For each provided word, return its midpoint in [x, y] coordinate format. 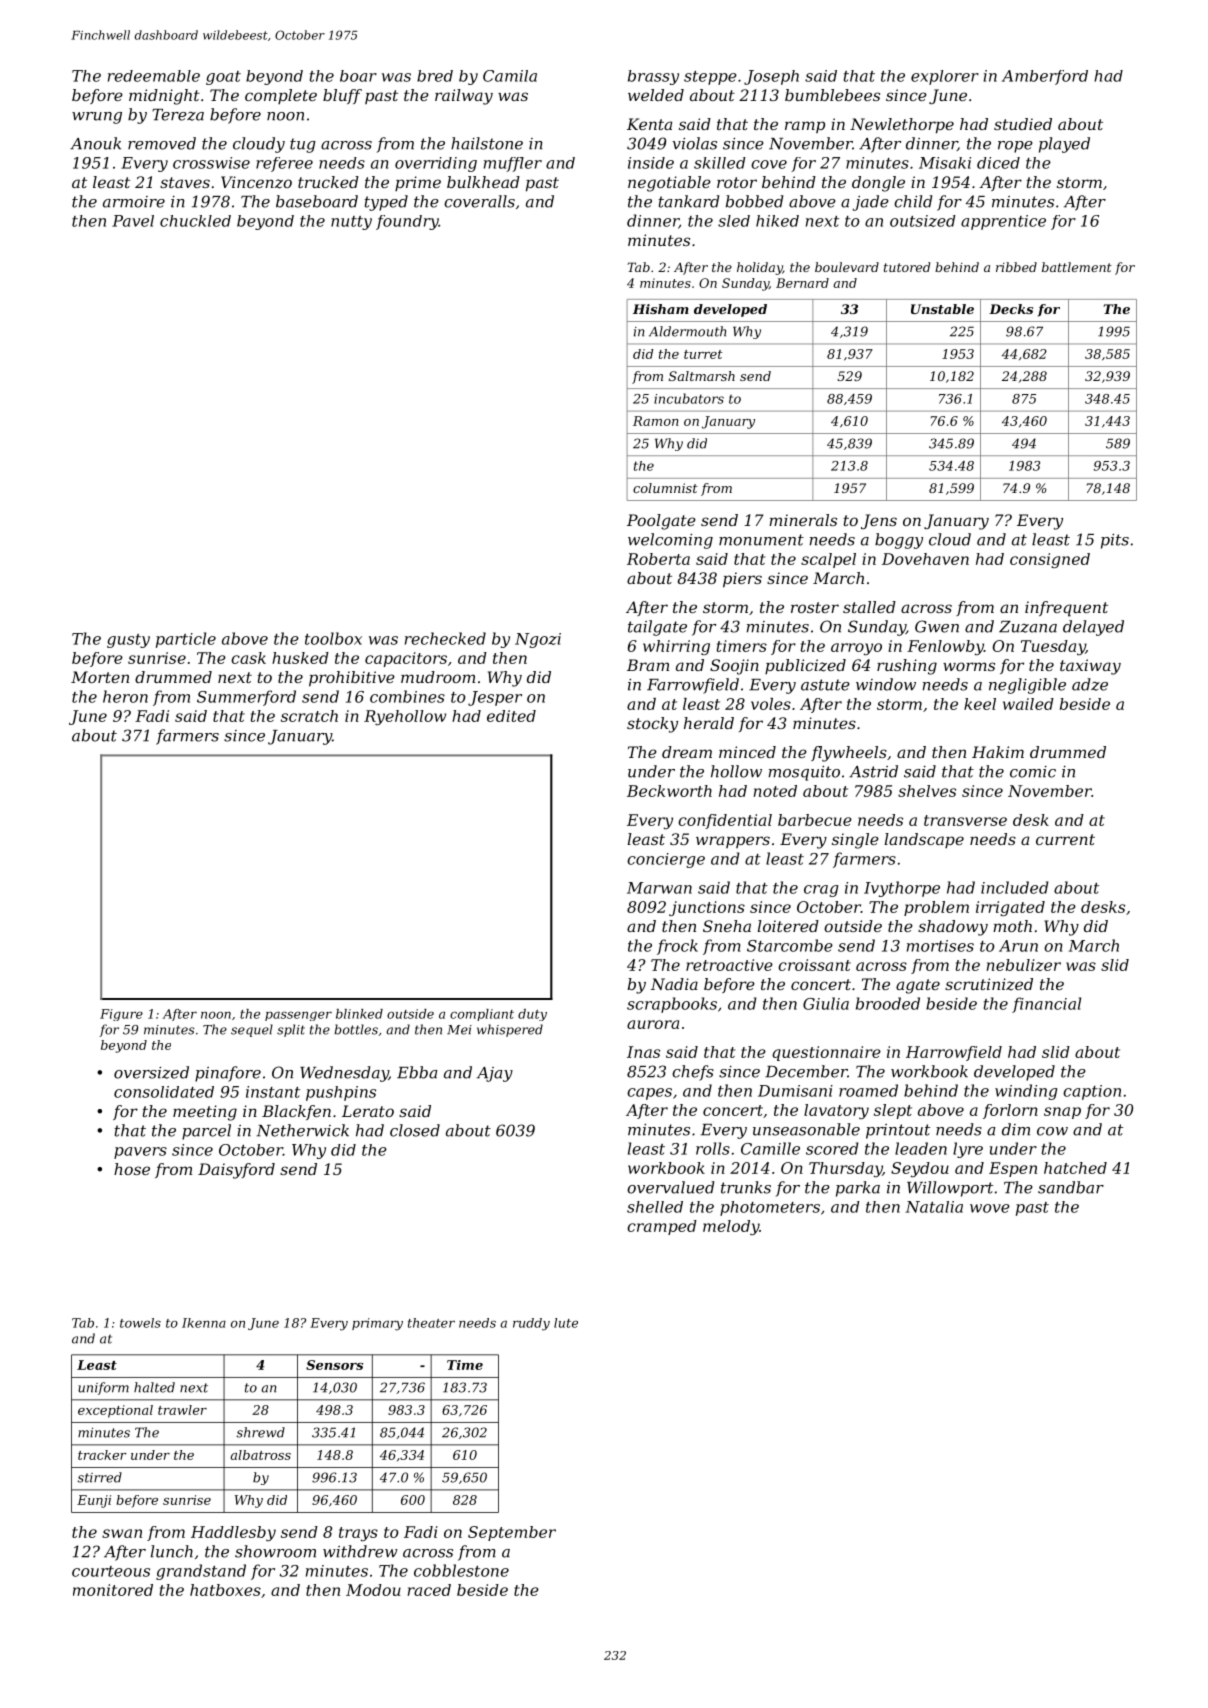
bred [435, 76]
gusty [128, 641]
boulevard [847, 267]
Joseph [771, 77]
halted [154, 1387]
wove [990, 1208]
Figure [121, 1015]
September [512, 1533]
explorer [945, 77]
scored [832, 1148]
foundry [407, 222]
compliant [482, 1015]
